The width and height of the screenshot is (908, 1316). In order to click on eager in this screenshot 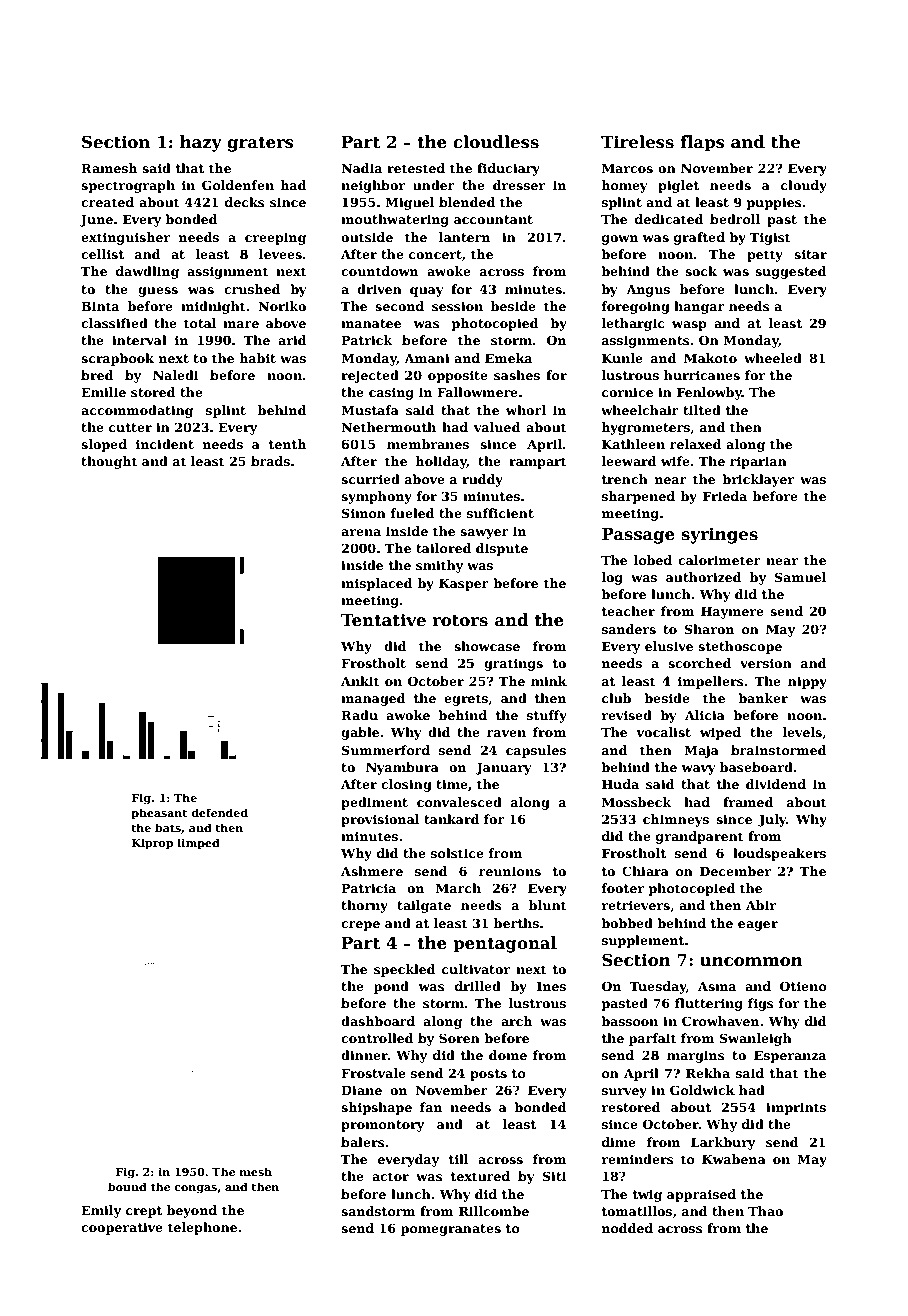, I will do `click(758, 926)`.
